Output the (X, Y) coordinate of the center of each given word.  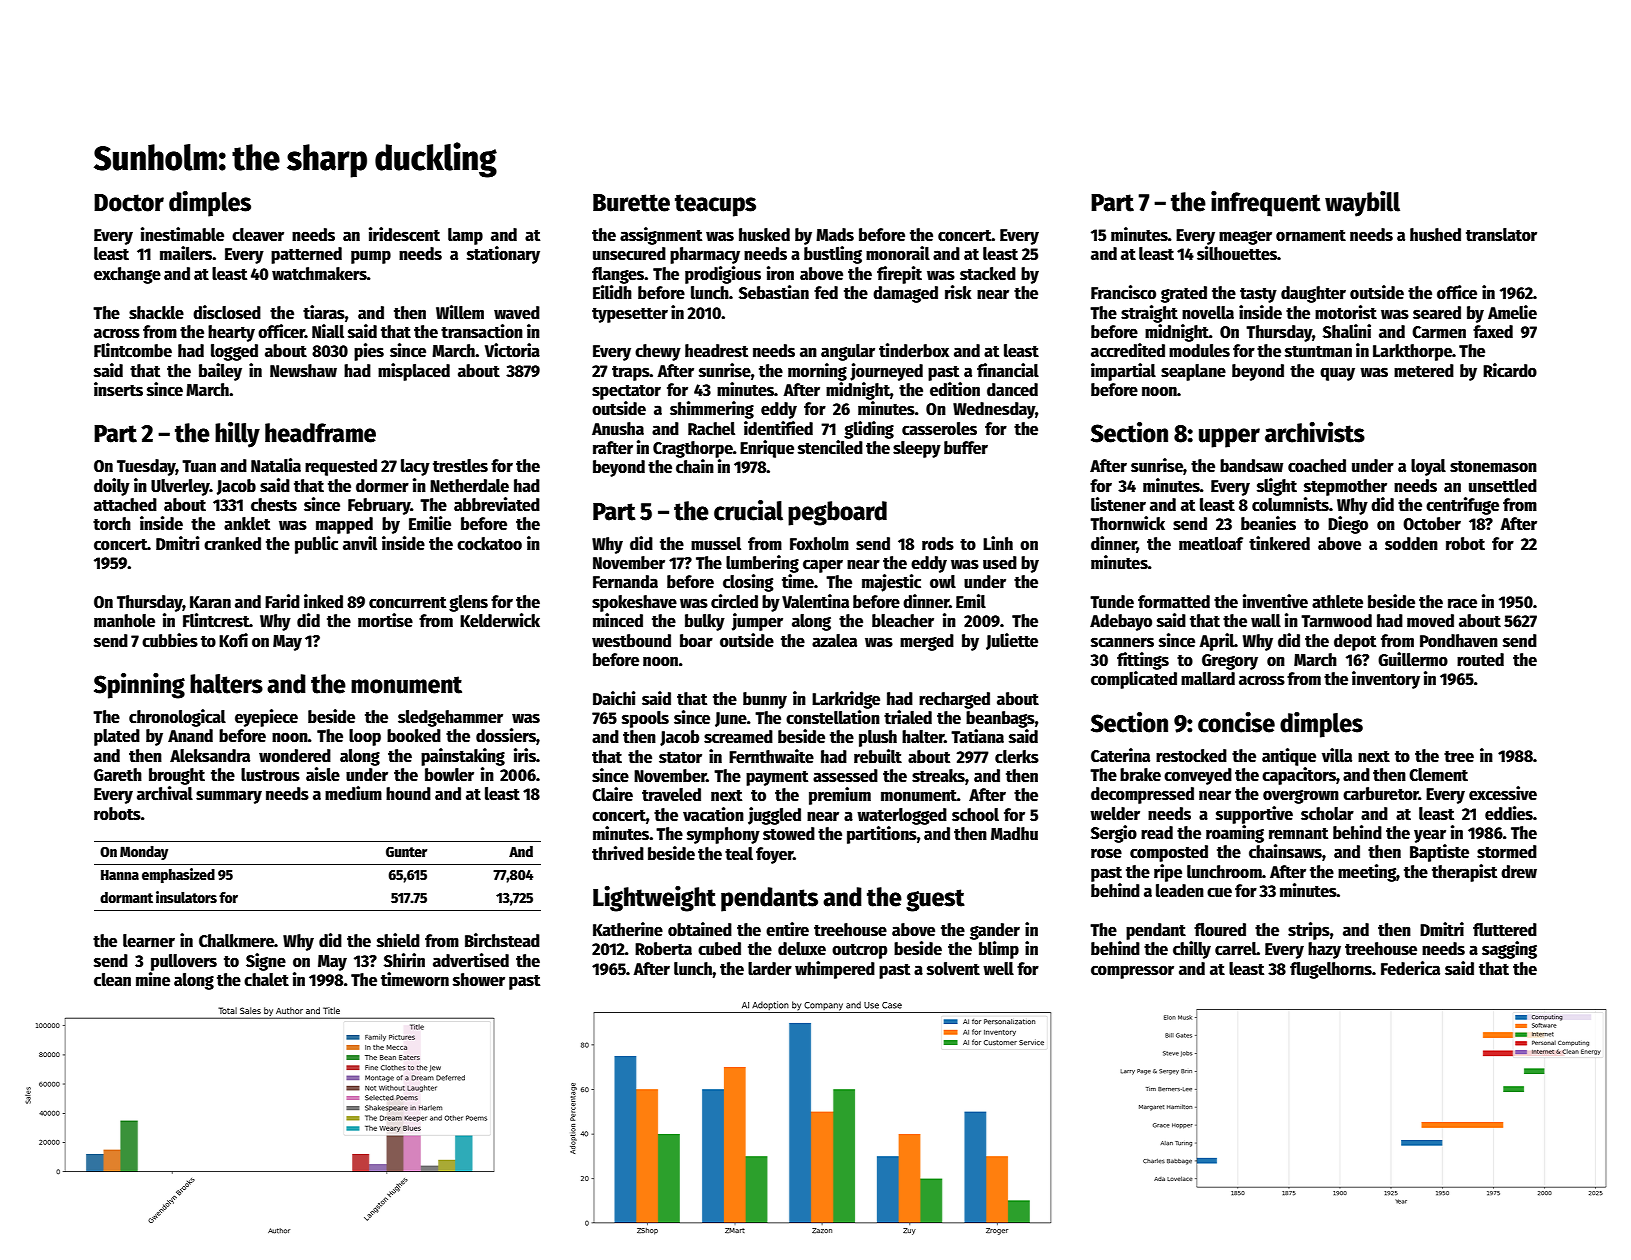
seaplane (1193, 372)
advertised (471, 960)
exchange (127, 275)
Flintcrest (216, 620)
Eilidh (612, 292)
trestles (460, 466)
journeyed (886, 372)
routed (1480, 660)
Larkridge (846, 700)
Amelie (1512, 312)
